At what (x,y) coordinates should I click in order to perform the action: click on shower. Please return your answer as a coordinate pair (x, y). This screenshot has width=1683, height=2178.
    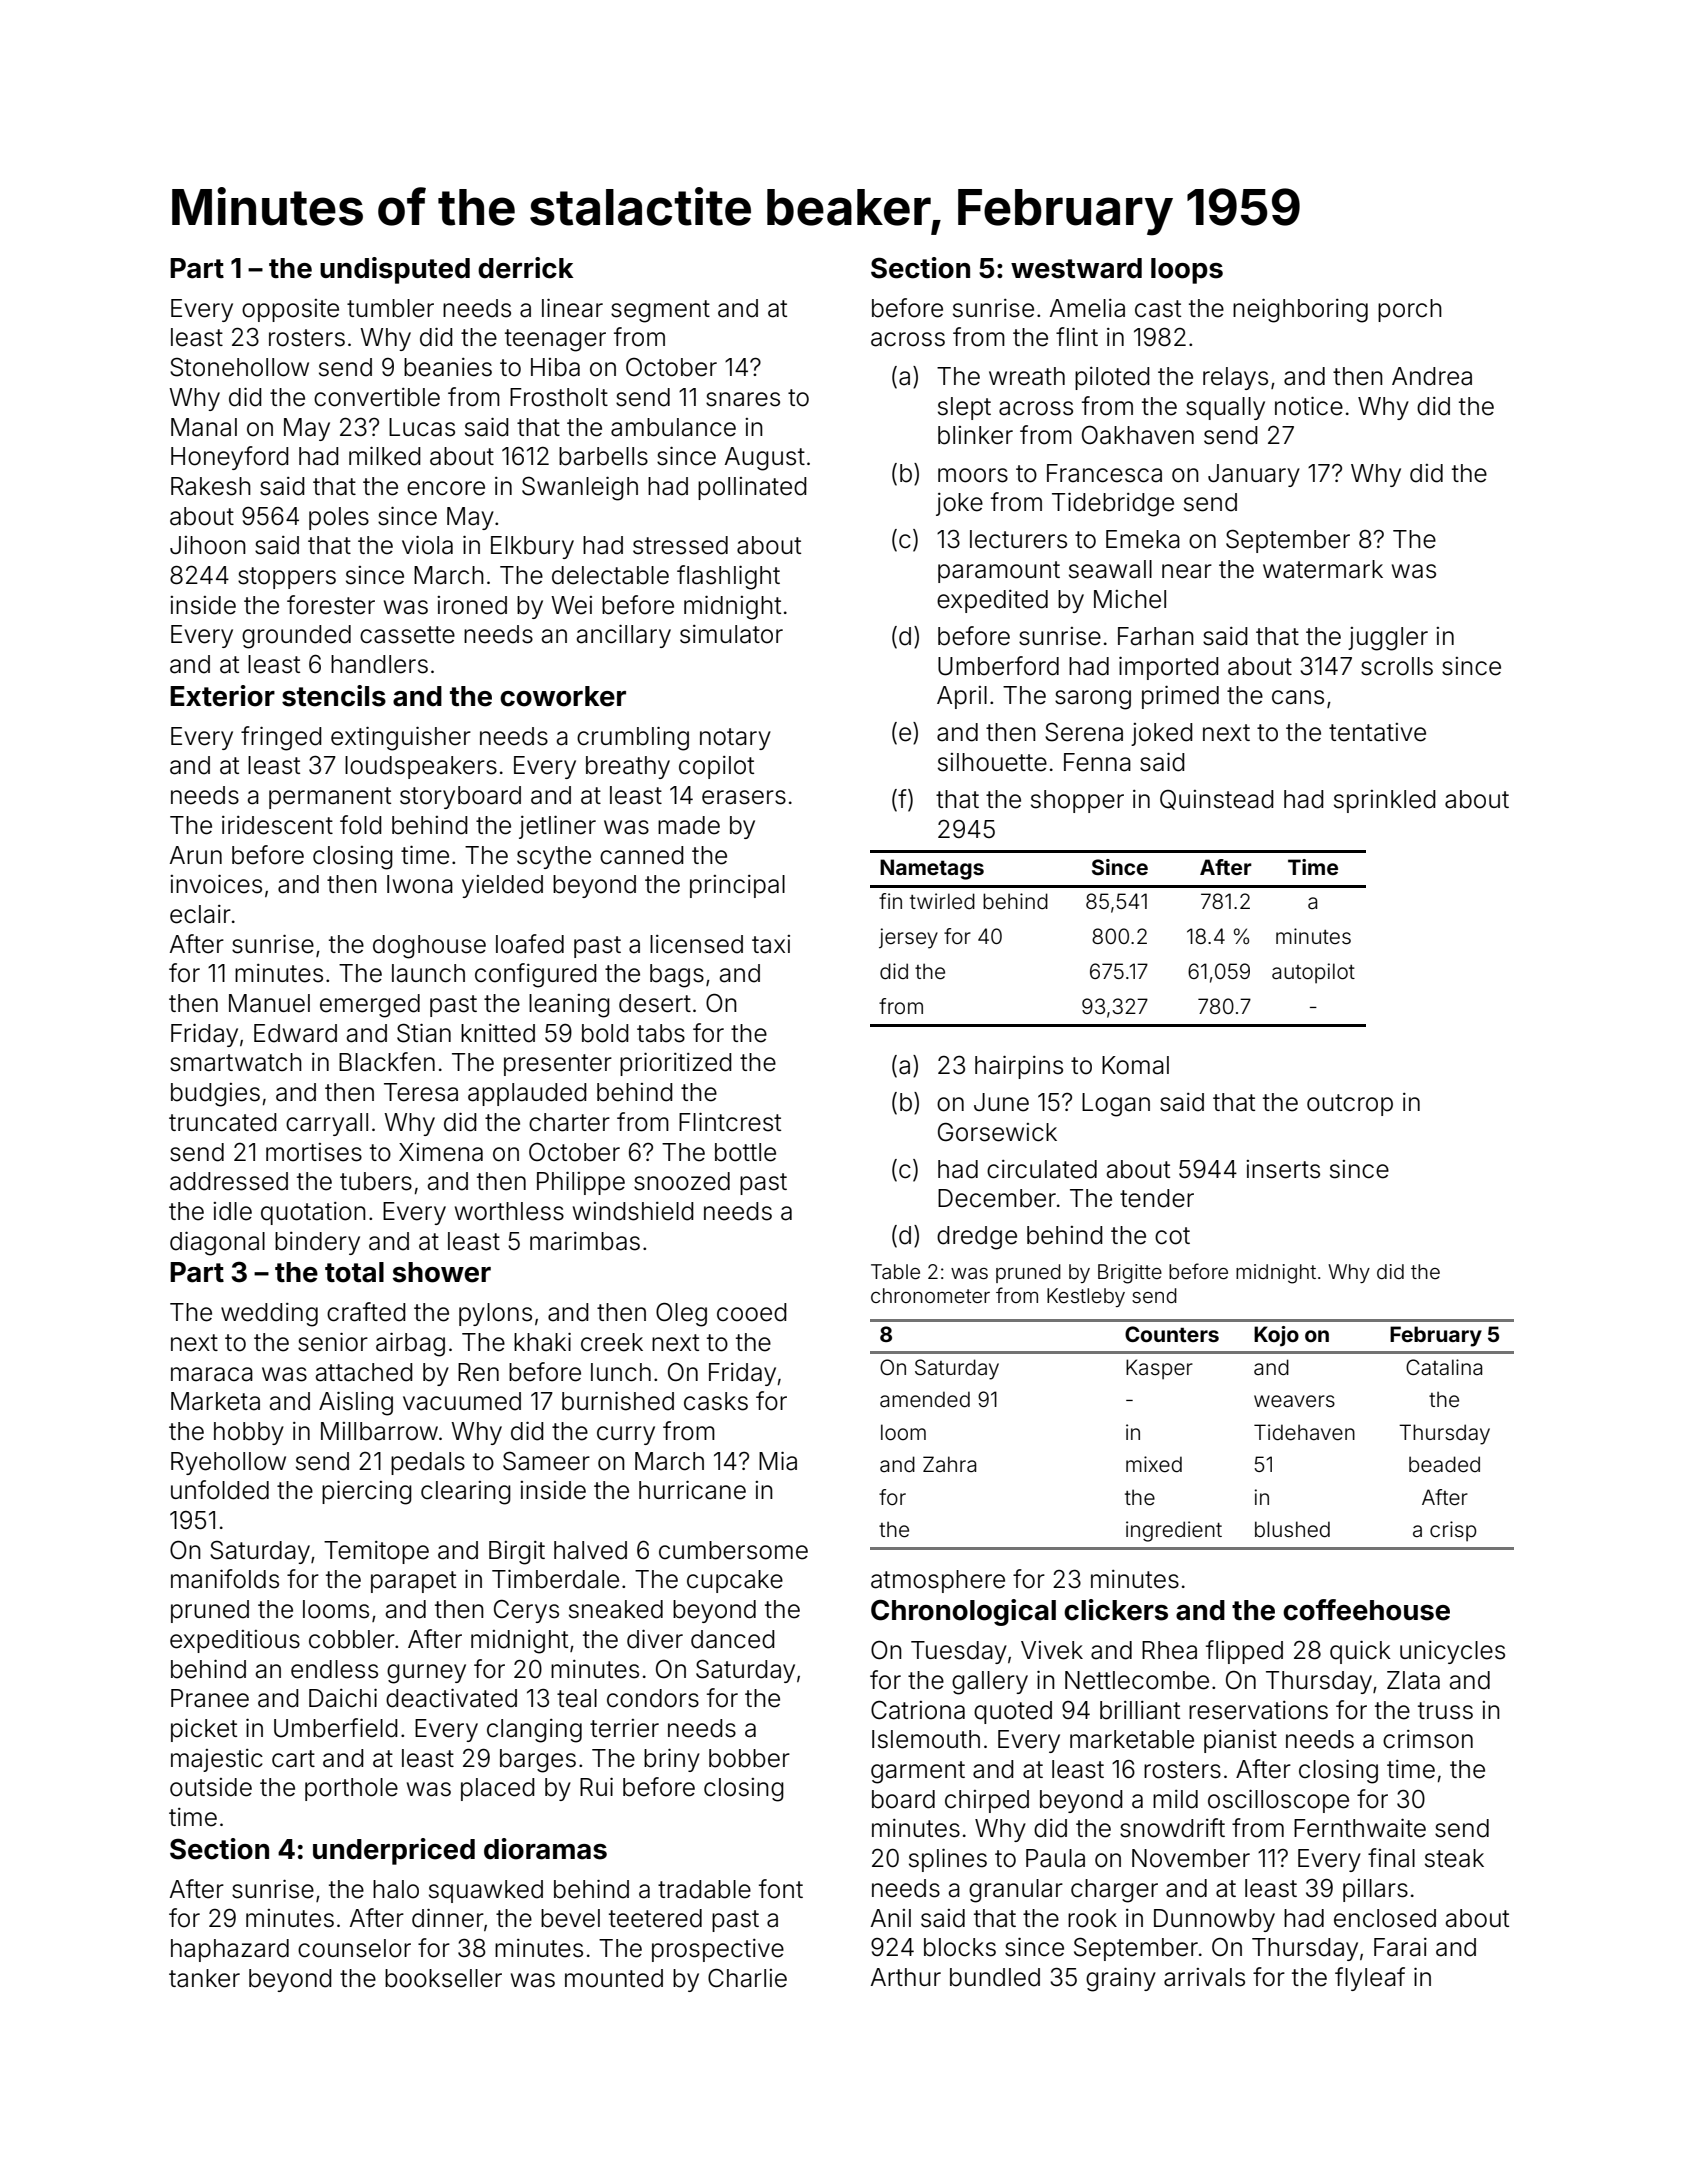
    Looking at the image, I should click on (442, 1272).
